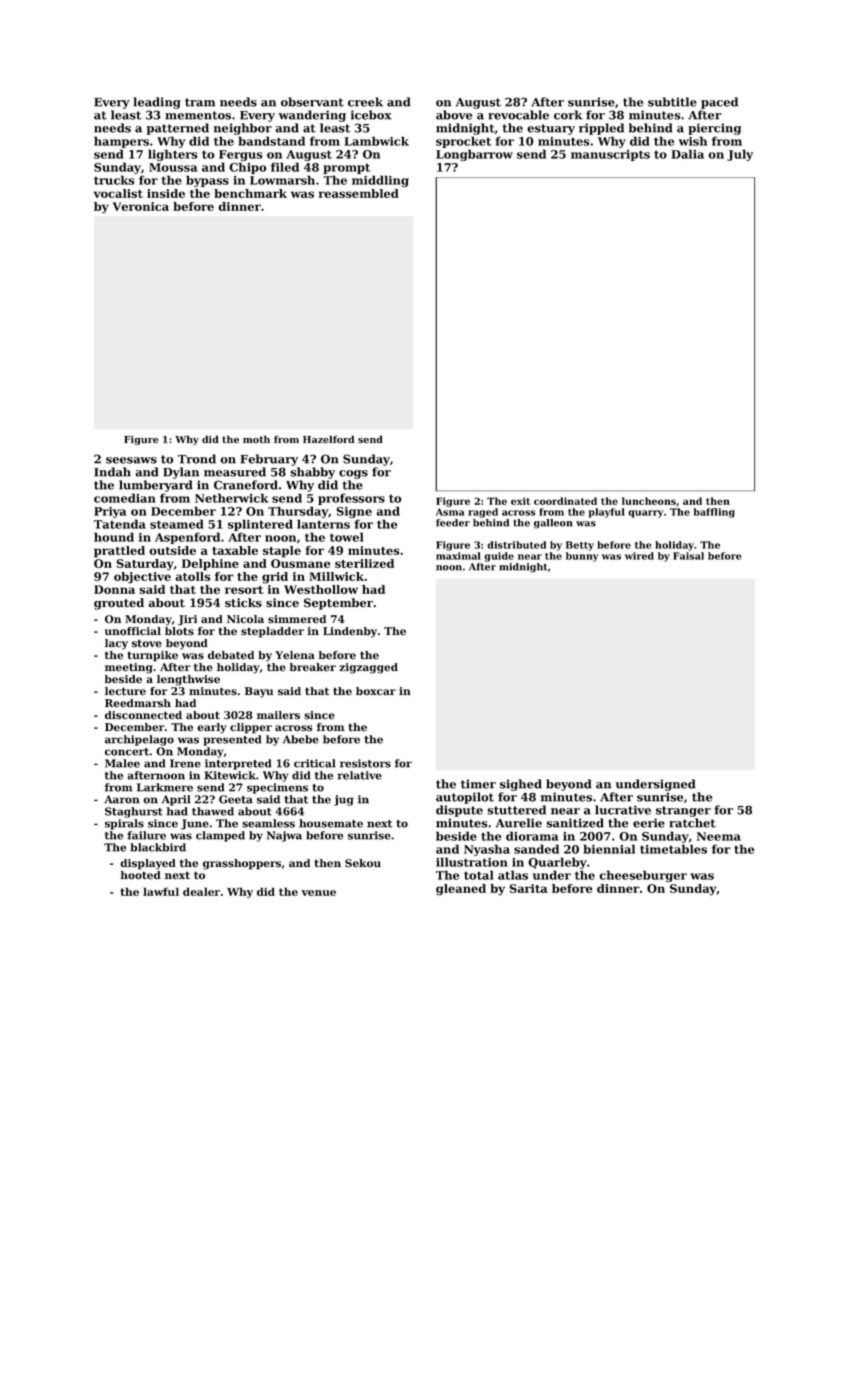 Image resolution: width=849 pixels, height=1400 pixels. I want to click on reassembled, so click(358, 193).
